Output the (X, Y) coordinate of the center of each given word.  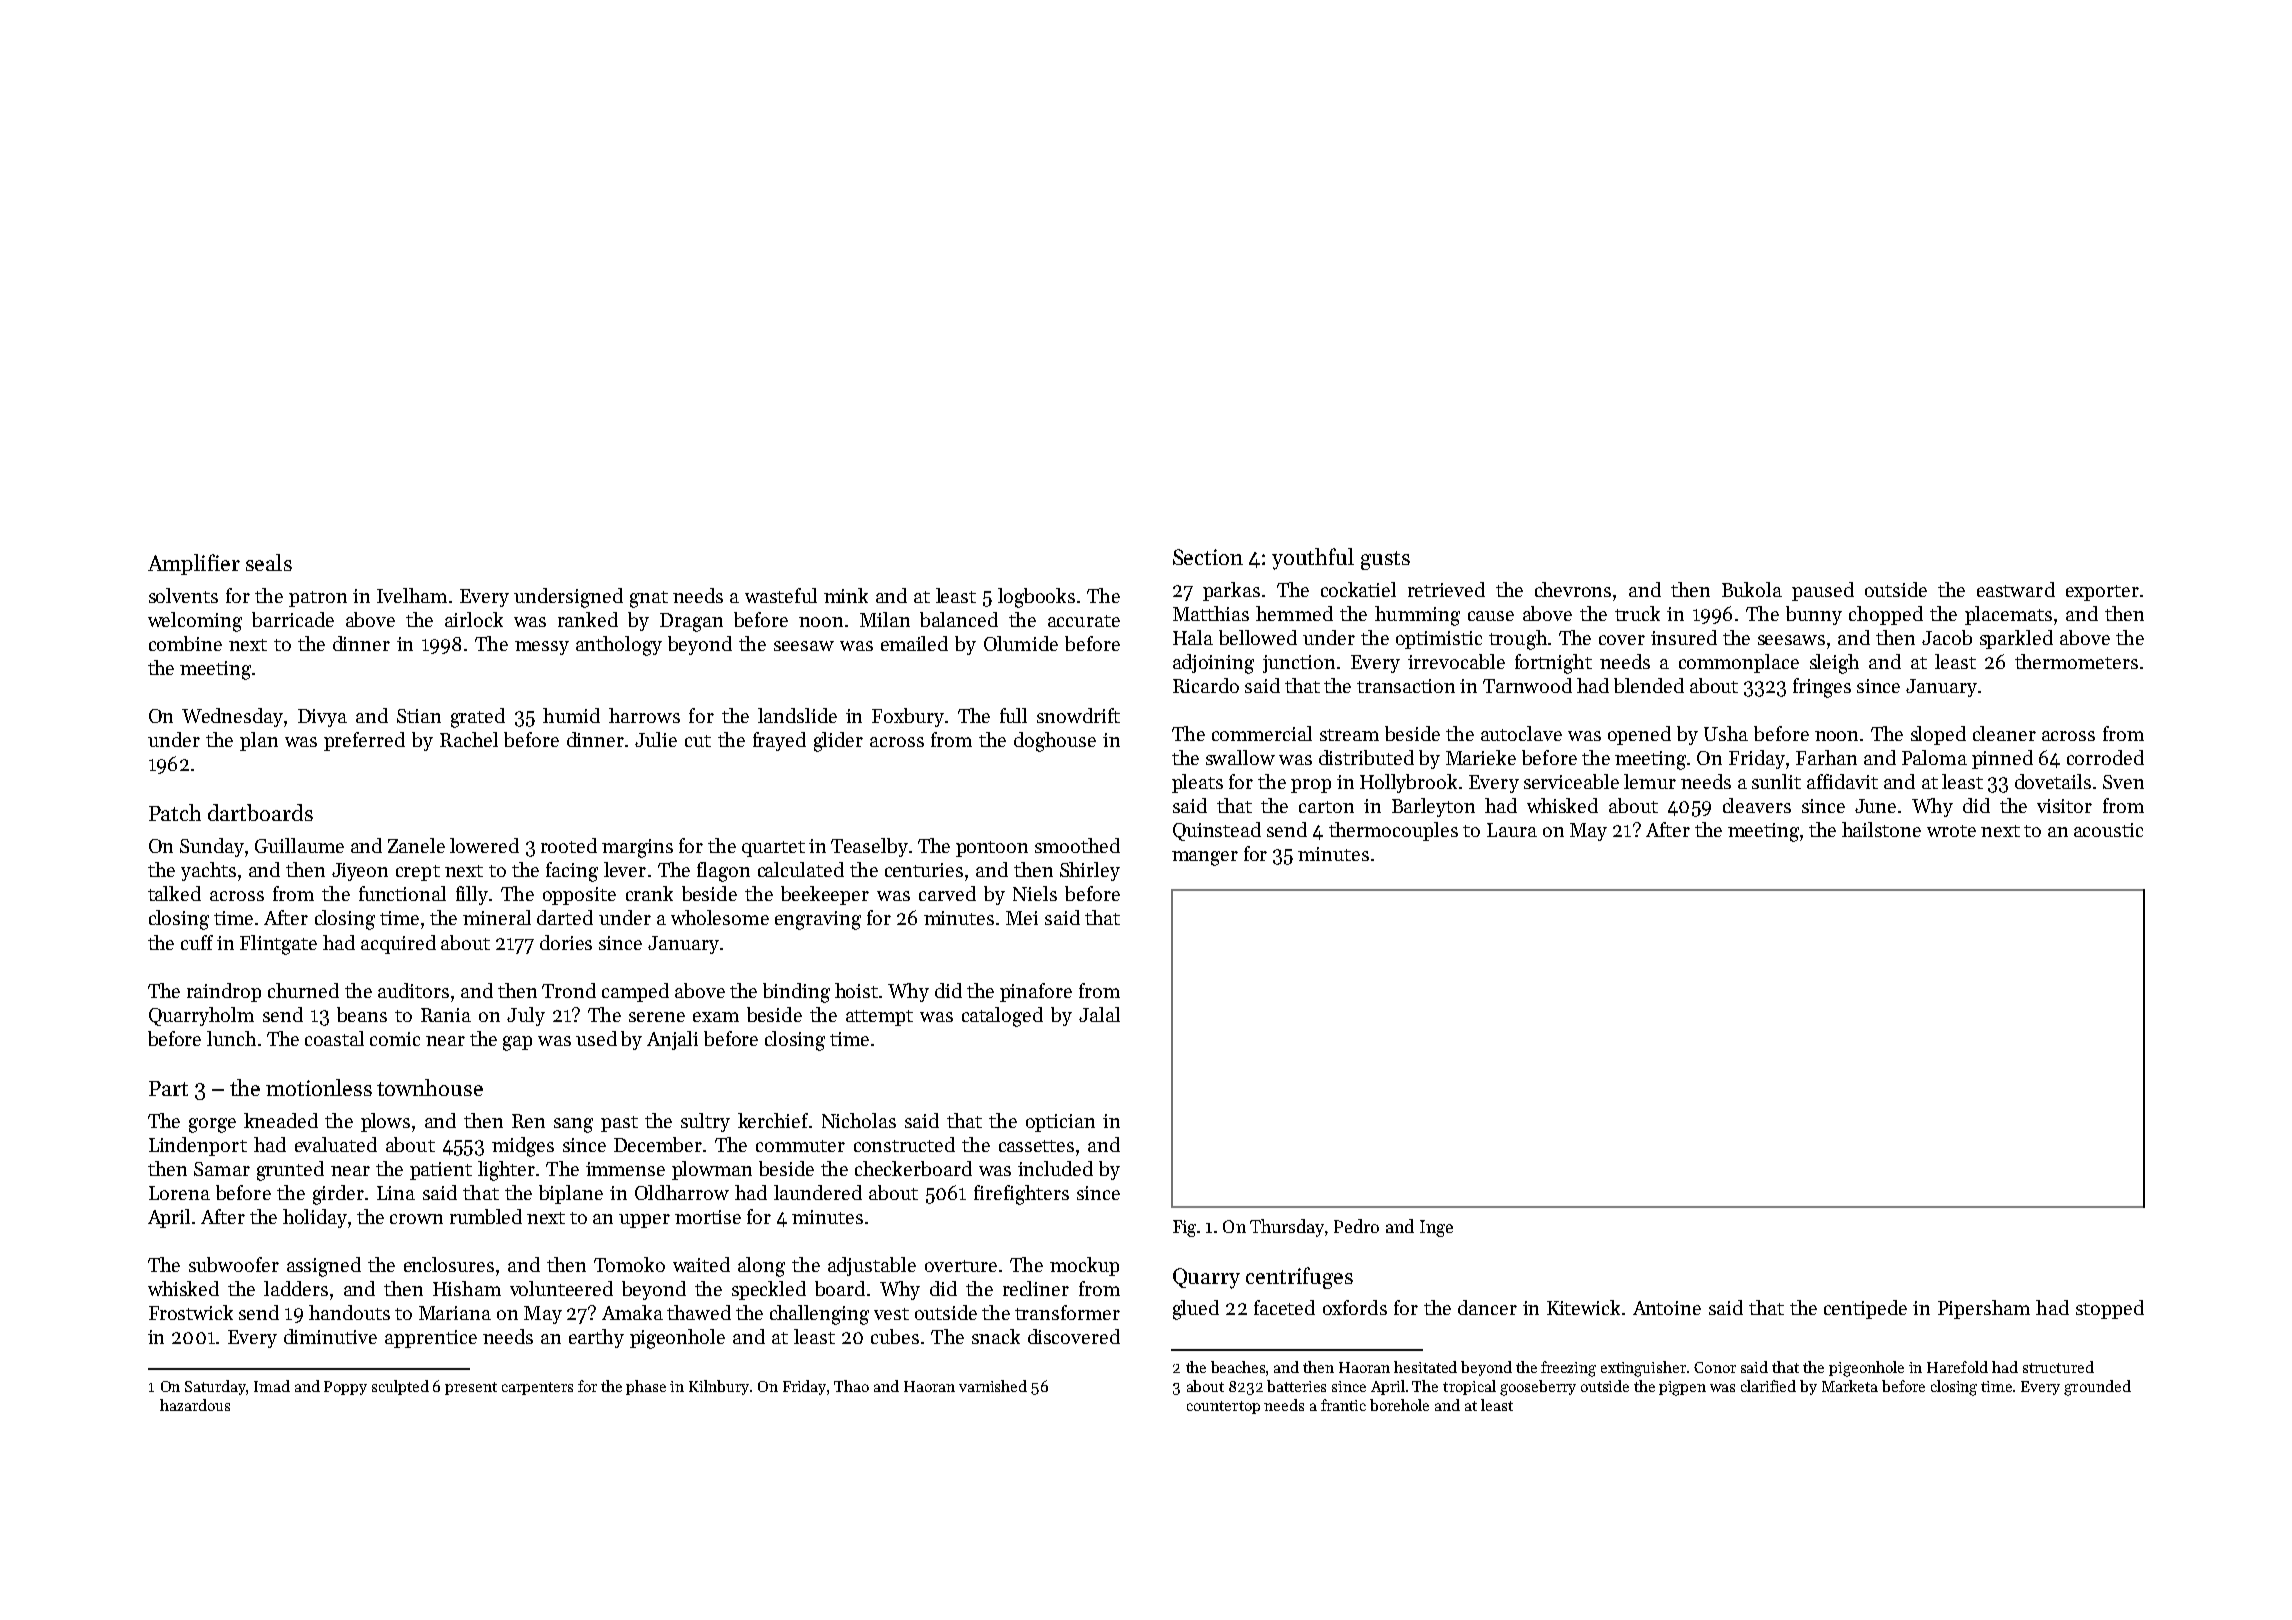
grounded (2097, 1388)
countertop (1223, 1407)
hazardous (195, 1405)
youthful (1313, 559)
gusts (1385, 560)
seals (269, 562)
